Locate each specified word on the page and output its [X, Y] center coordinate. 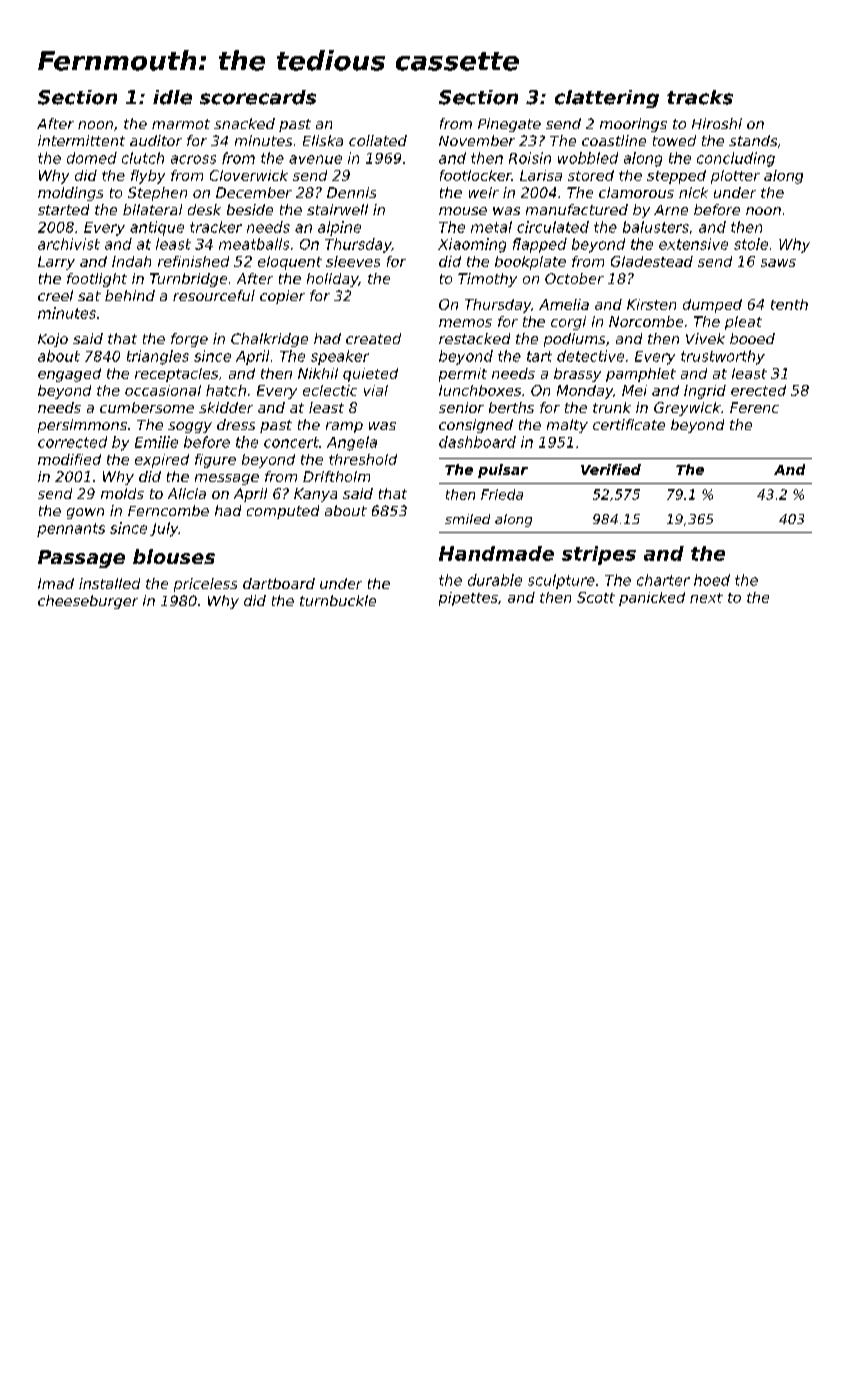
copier [282, 297]
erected [758, 390]
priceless [205, 585]
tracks [700, 97]
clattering [607, 99]
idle [172, 97]
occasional [163, 390]
